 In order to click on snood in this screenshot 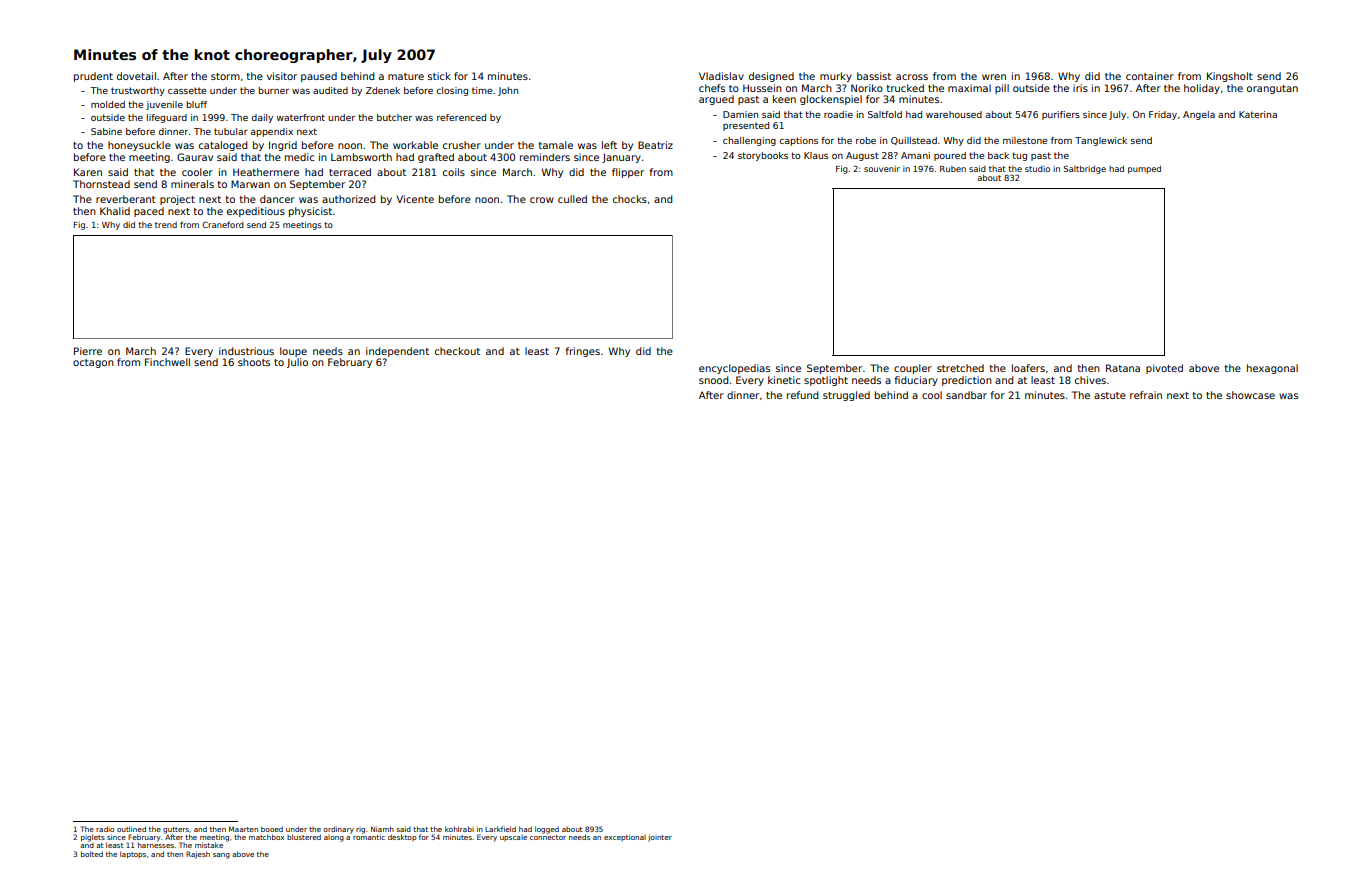, I will do `click(713, 380)`.
